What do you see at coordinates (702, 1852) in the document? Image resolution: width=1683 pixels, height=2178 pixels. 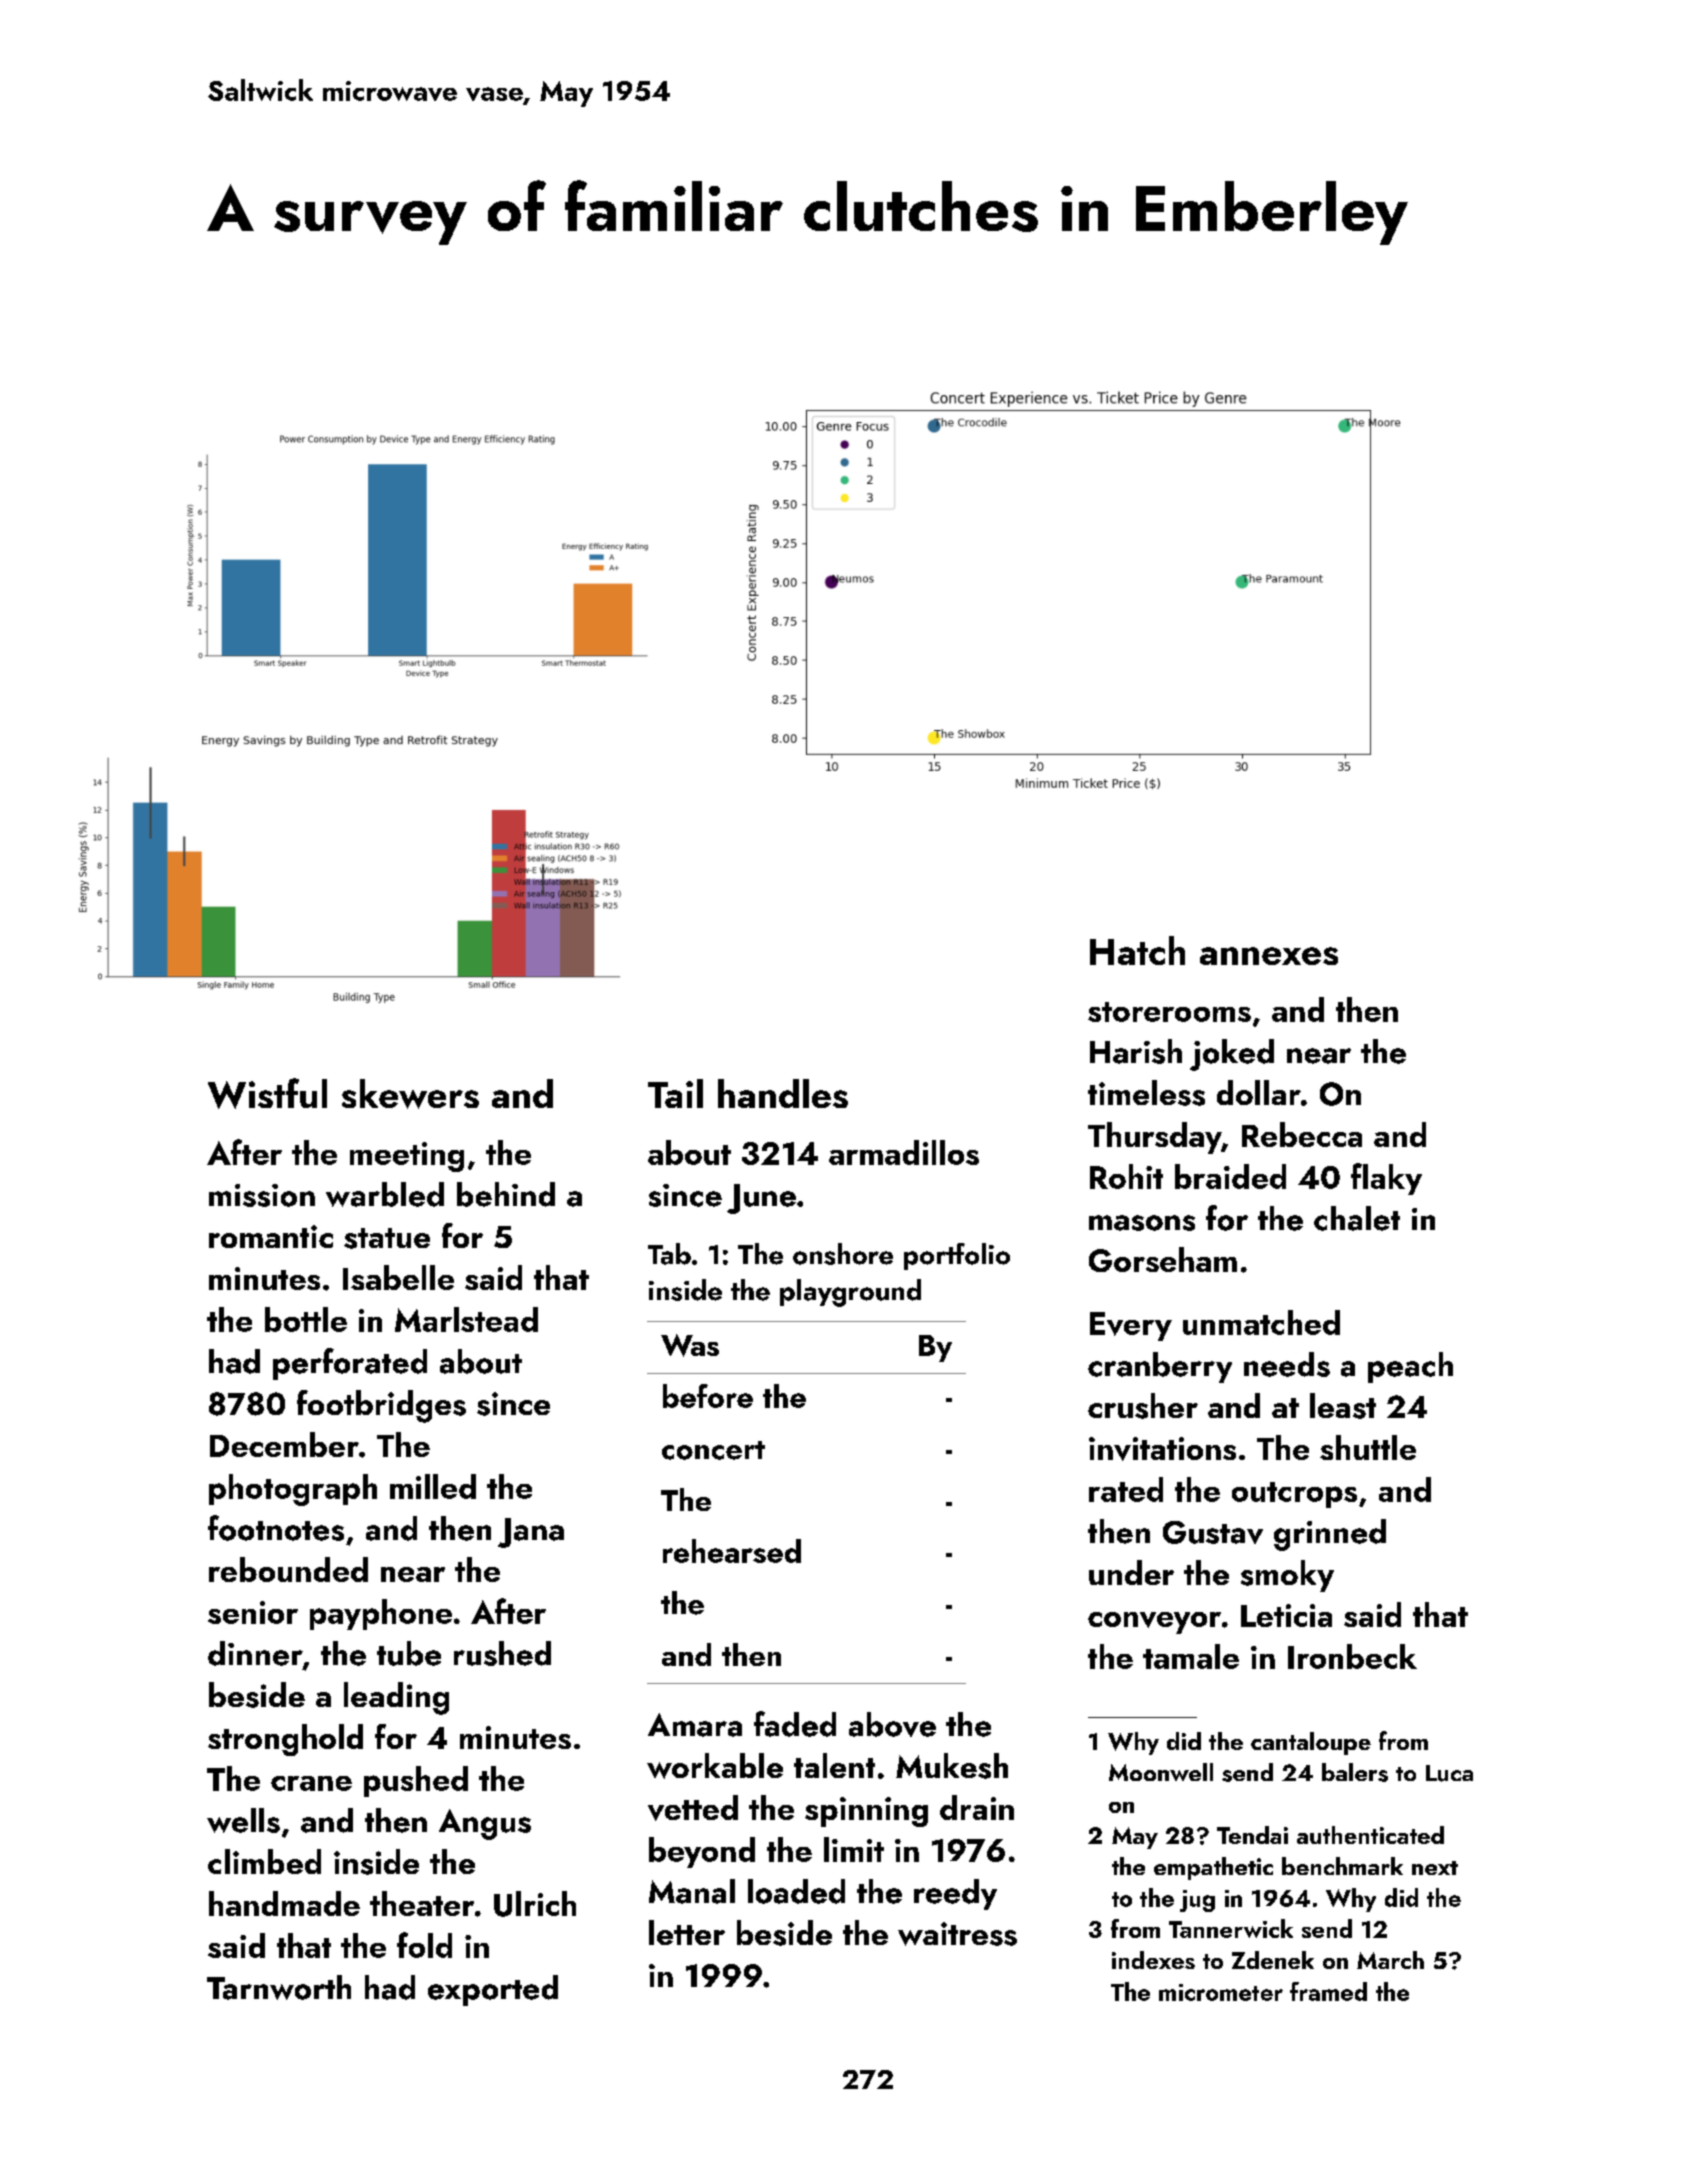 I see `beyond` at bounding box center [702, 1852].
